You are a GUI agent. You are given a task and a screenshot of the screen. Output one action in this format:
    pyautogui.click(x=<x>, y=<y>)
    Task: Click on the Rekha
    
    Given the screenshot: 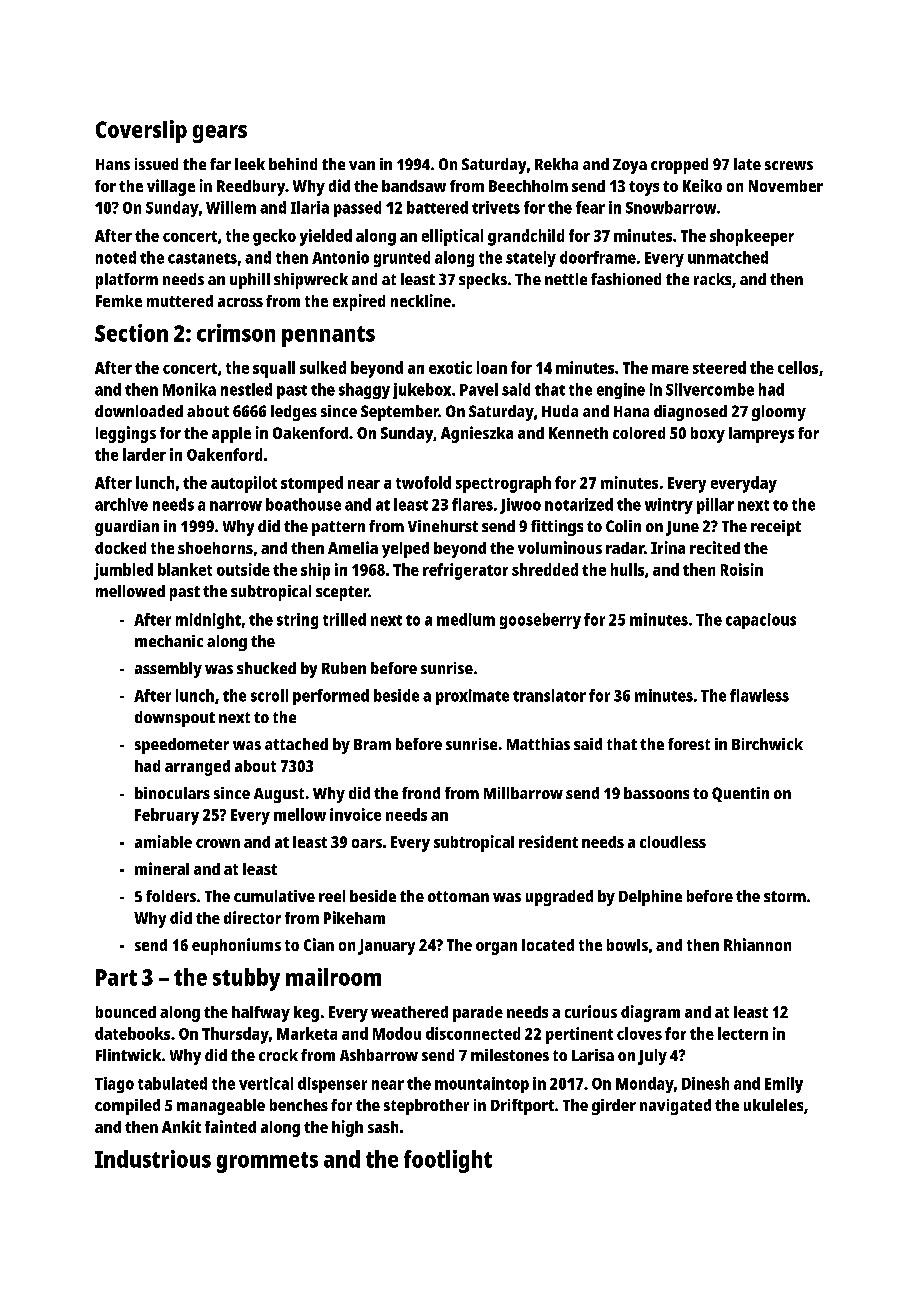 What is the action you would take?
    pyautogui.click(x=556, y=164)
